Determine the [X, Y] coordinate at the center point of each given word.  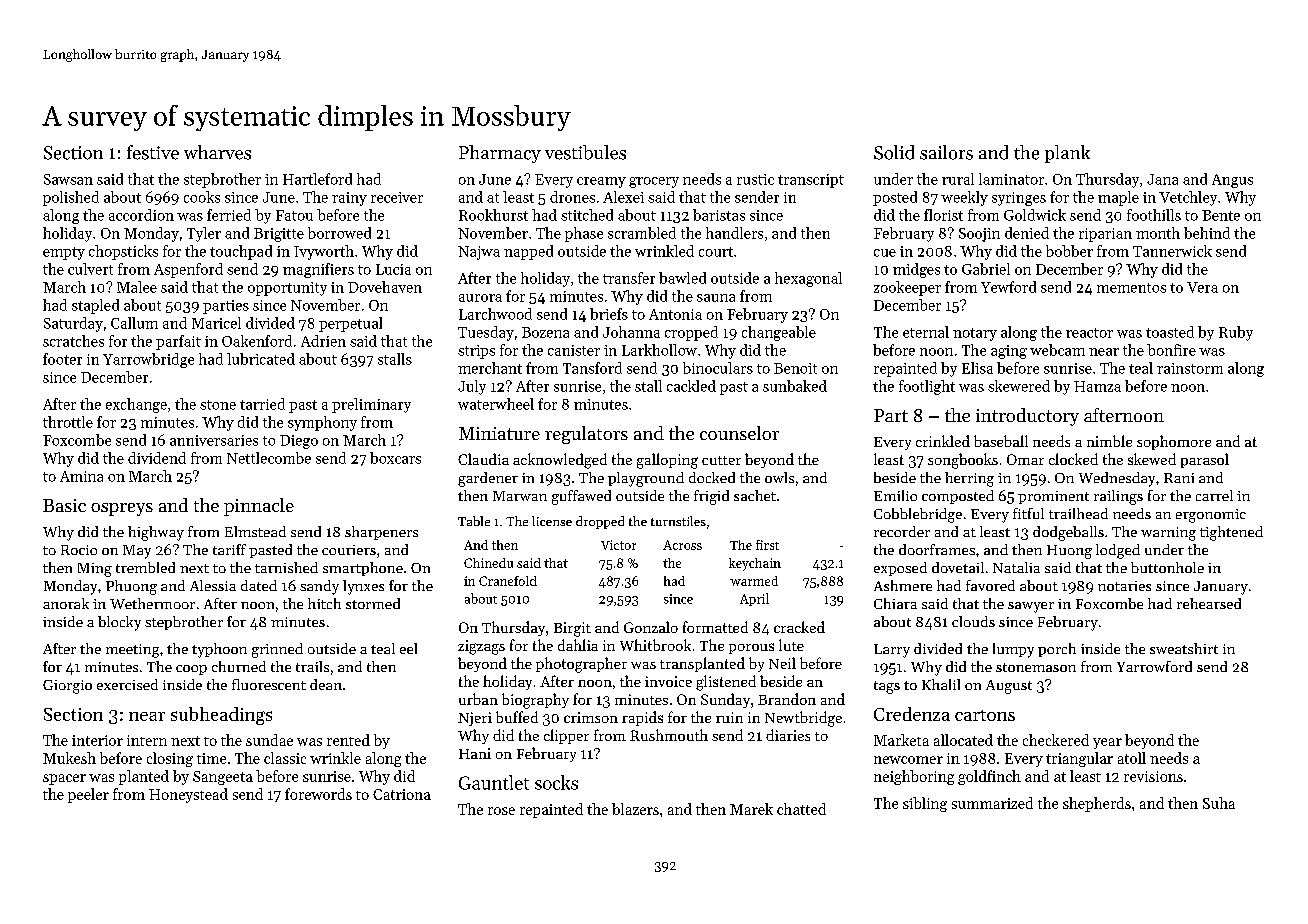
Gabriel [986, 269]
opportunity [287, 289]
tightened [1231, 533]
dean [326, 684]
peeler [88, 795]
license [552, 521]
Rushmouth [669, 735]
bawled [682, 278]
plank [1067, 154]
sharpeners [381, 533]
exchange [136, 405]
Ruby [1236, 333]
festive [153, 152]
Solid [894, 152]
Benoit [795, 368]
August [1009, 687]
